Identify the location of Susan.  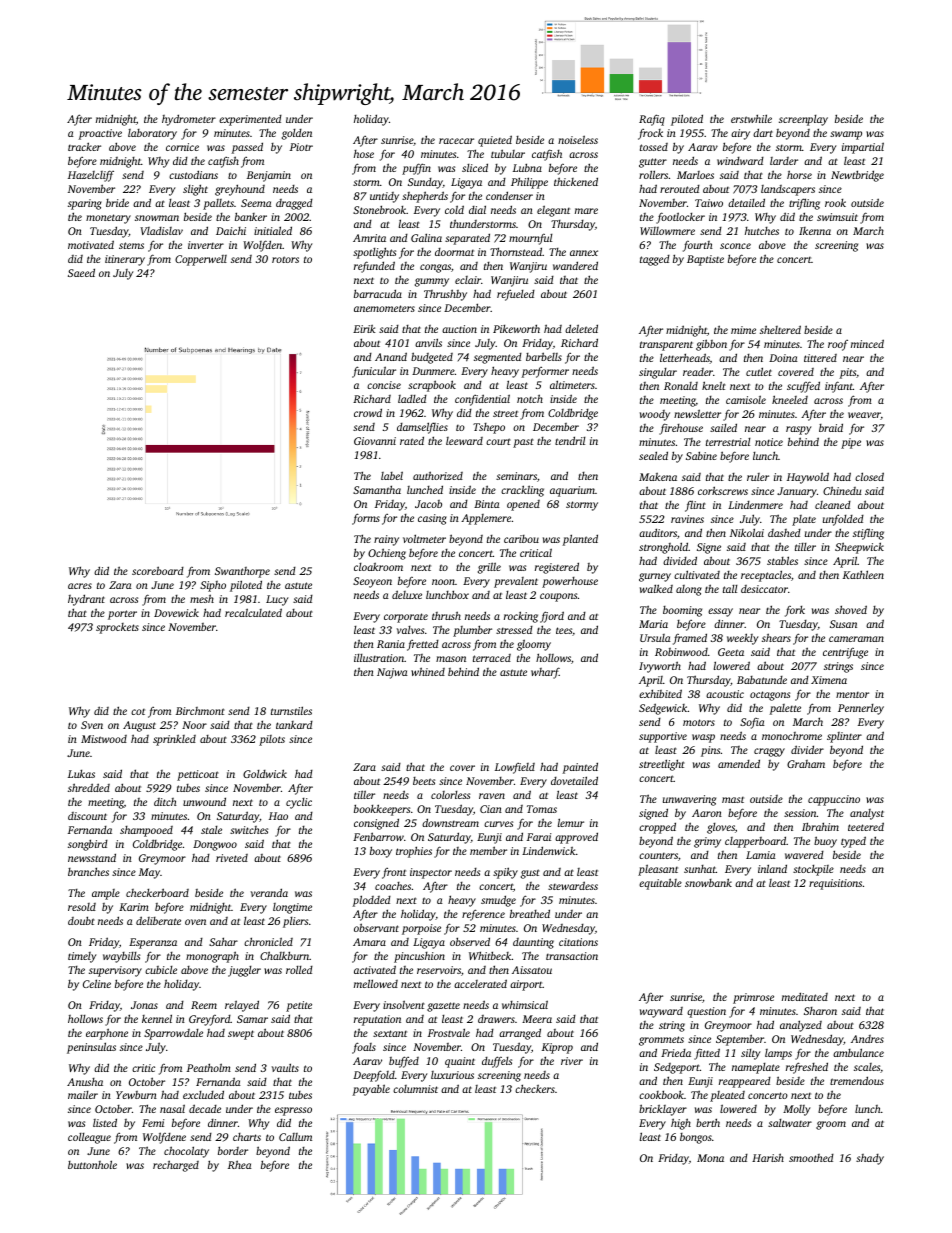
(843, 624).
